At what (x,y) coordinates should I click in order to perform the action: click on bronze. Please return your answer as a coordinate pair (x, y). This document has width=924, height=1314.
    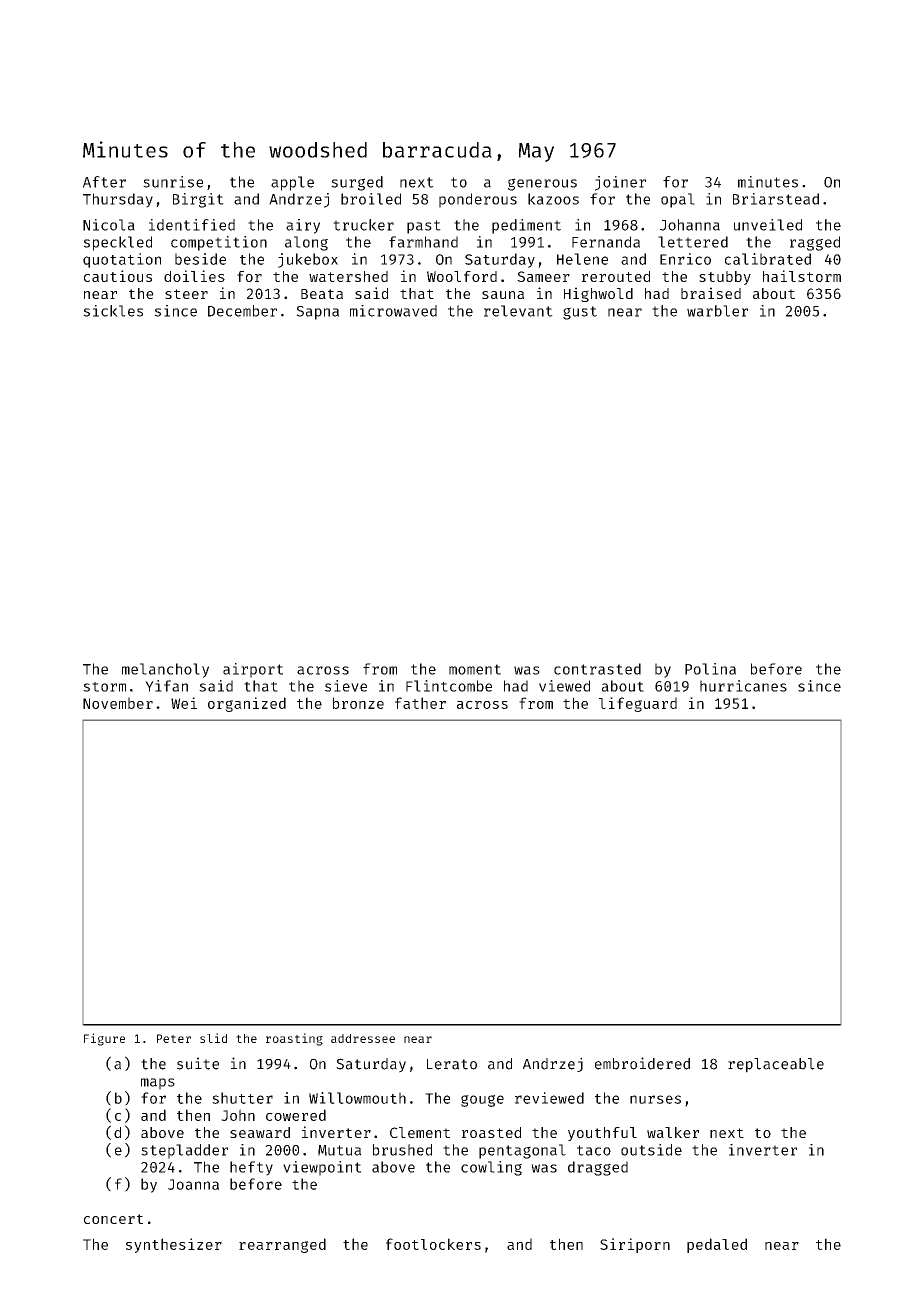
    Looking at the image, I should click on (358, 703).
